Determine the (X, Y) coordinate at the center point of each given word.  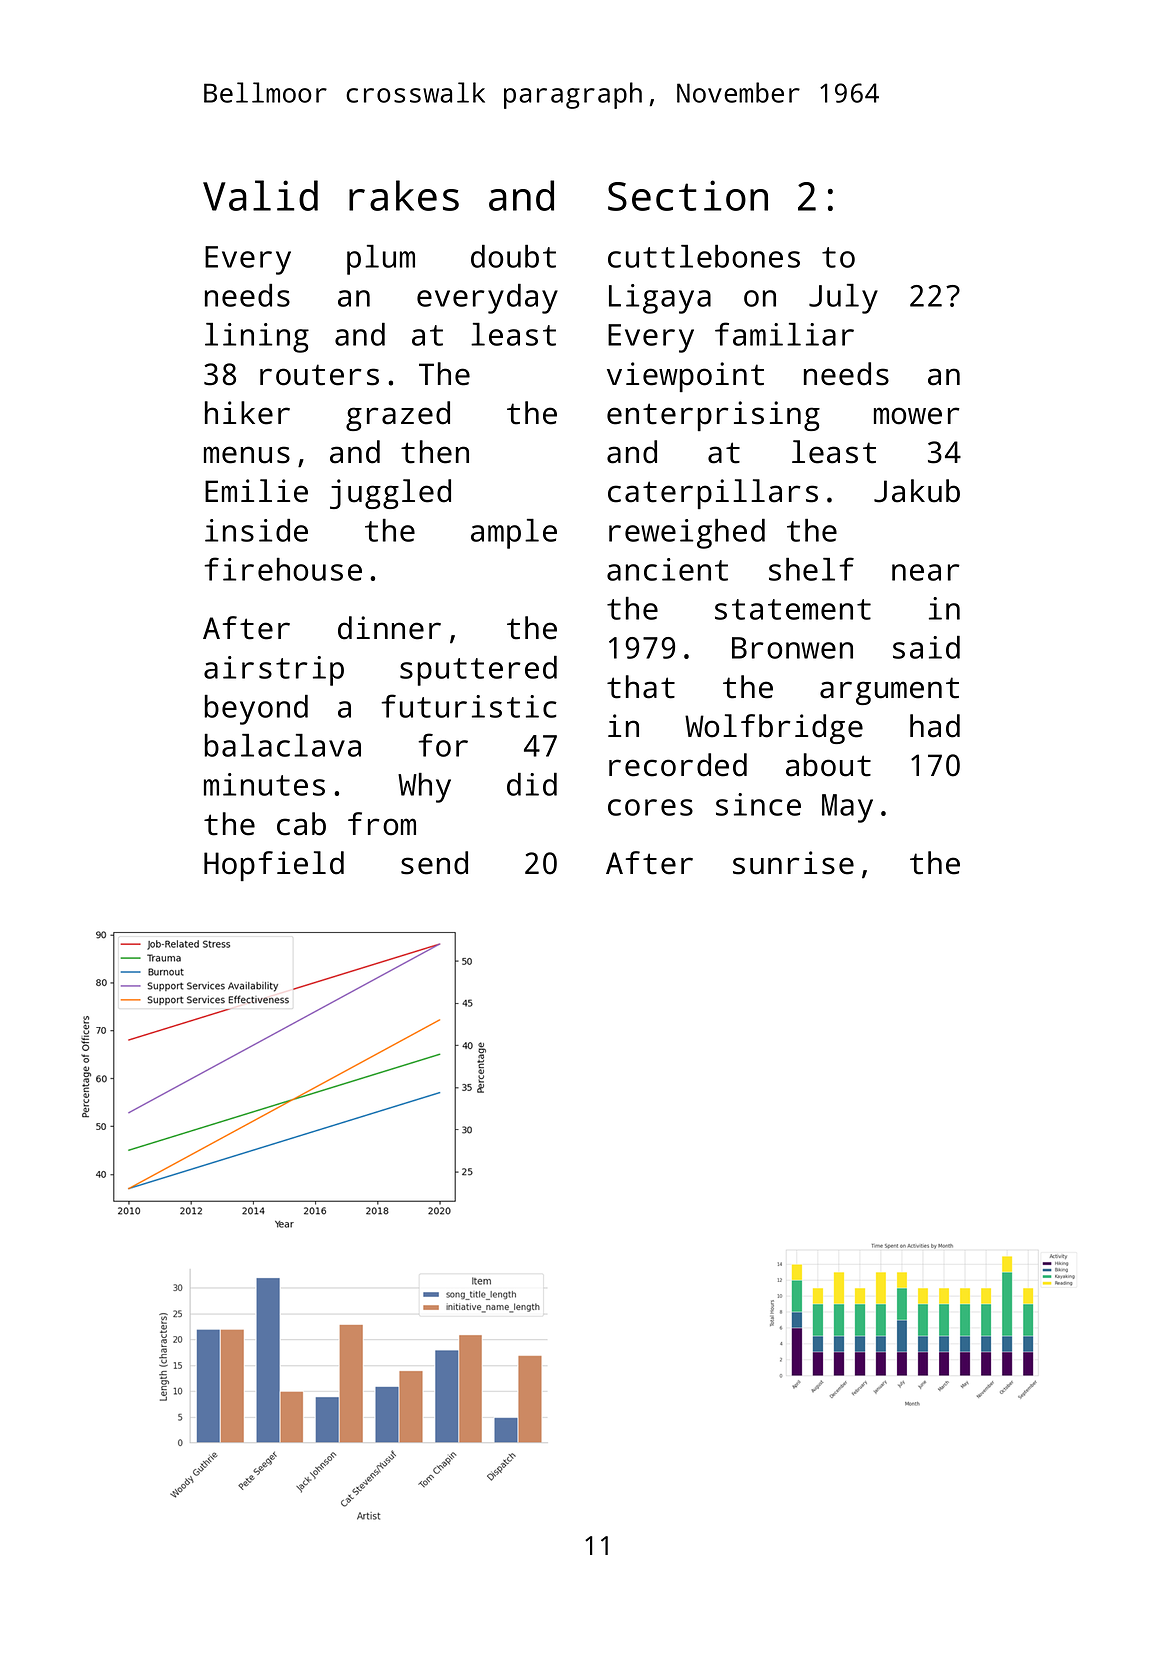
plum (381, 260)
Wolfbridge (774, 729)
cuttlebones (704, 256)
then (435, 452)
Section (688, 195)
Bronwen (792, 648)
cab (301, 824)
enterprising (713, 416)
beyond (256, 710)
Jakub (917, 491)
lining (257, 338)
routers (319, 375)
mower (917, 416)
